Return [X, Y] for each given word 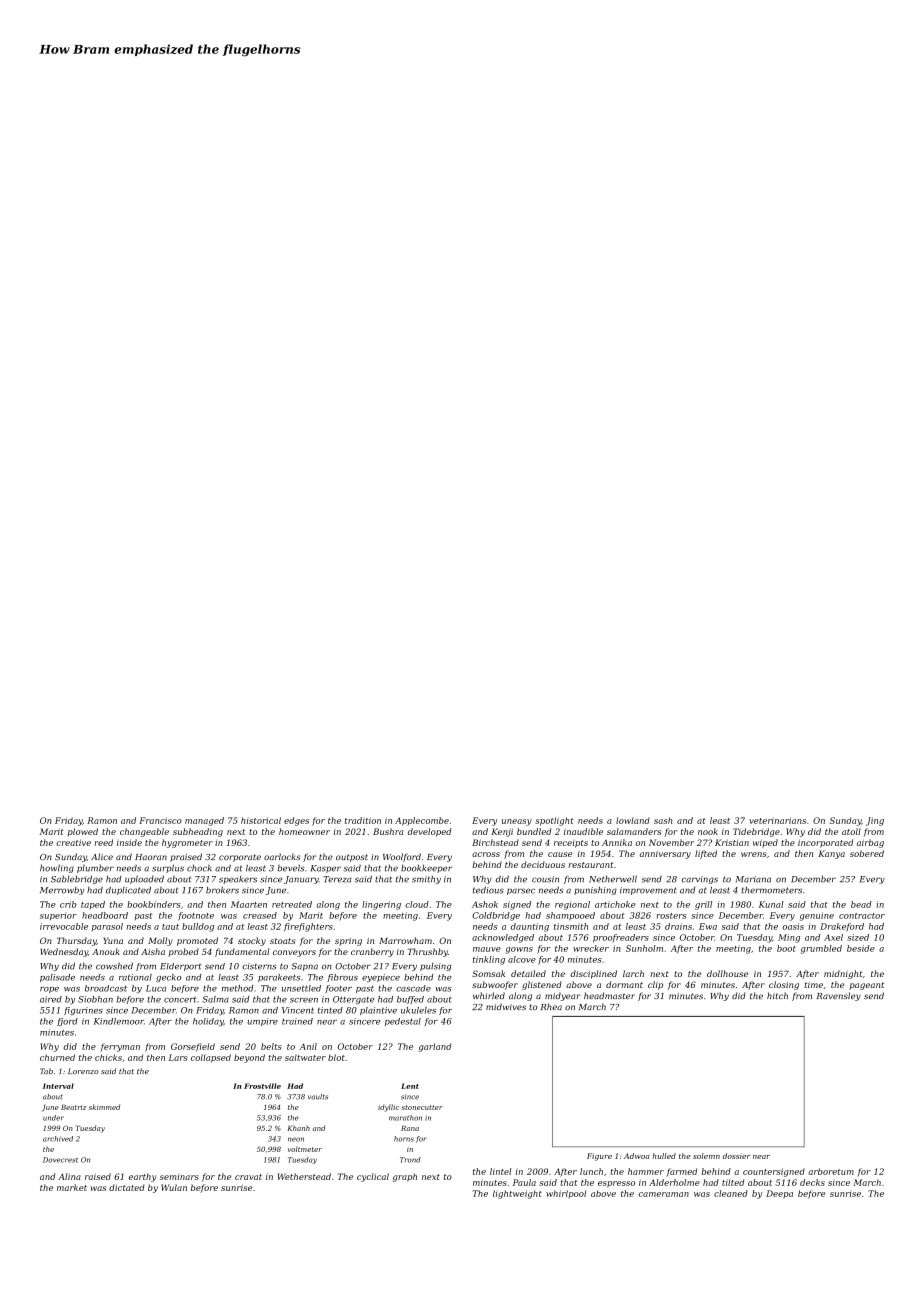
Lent [410, 1086]
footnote [196, 916]
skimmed [104, 1107]
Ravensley [839, 996]
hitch [777, 995]
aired [51, 999]
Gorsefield [193, 1047]
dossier [737, 1156]
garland [435, 1047]
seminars [179, 1177]
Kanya [831, 854]
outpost [352, 858]
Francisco [160, 820]
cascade [413, 988]
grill [703, 905]
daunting [530, 927]
